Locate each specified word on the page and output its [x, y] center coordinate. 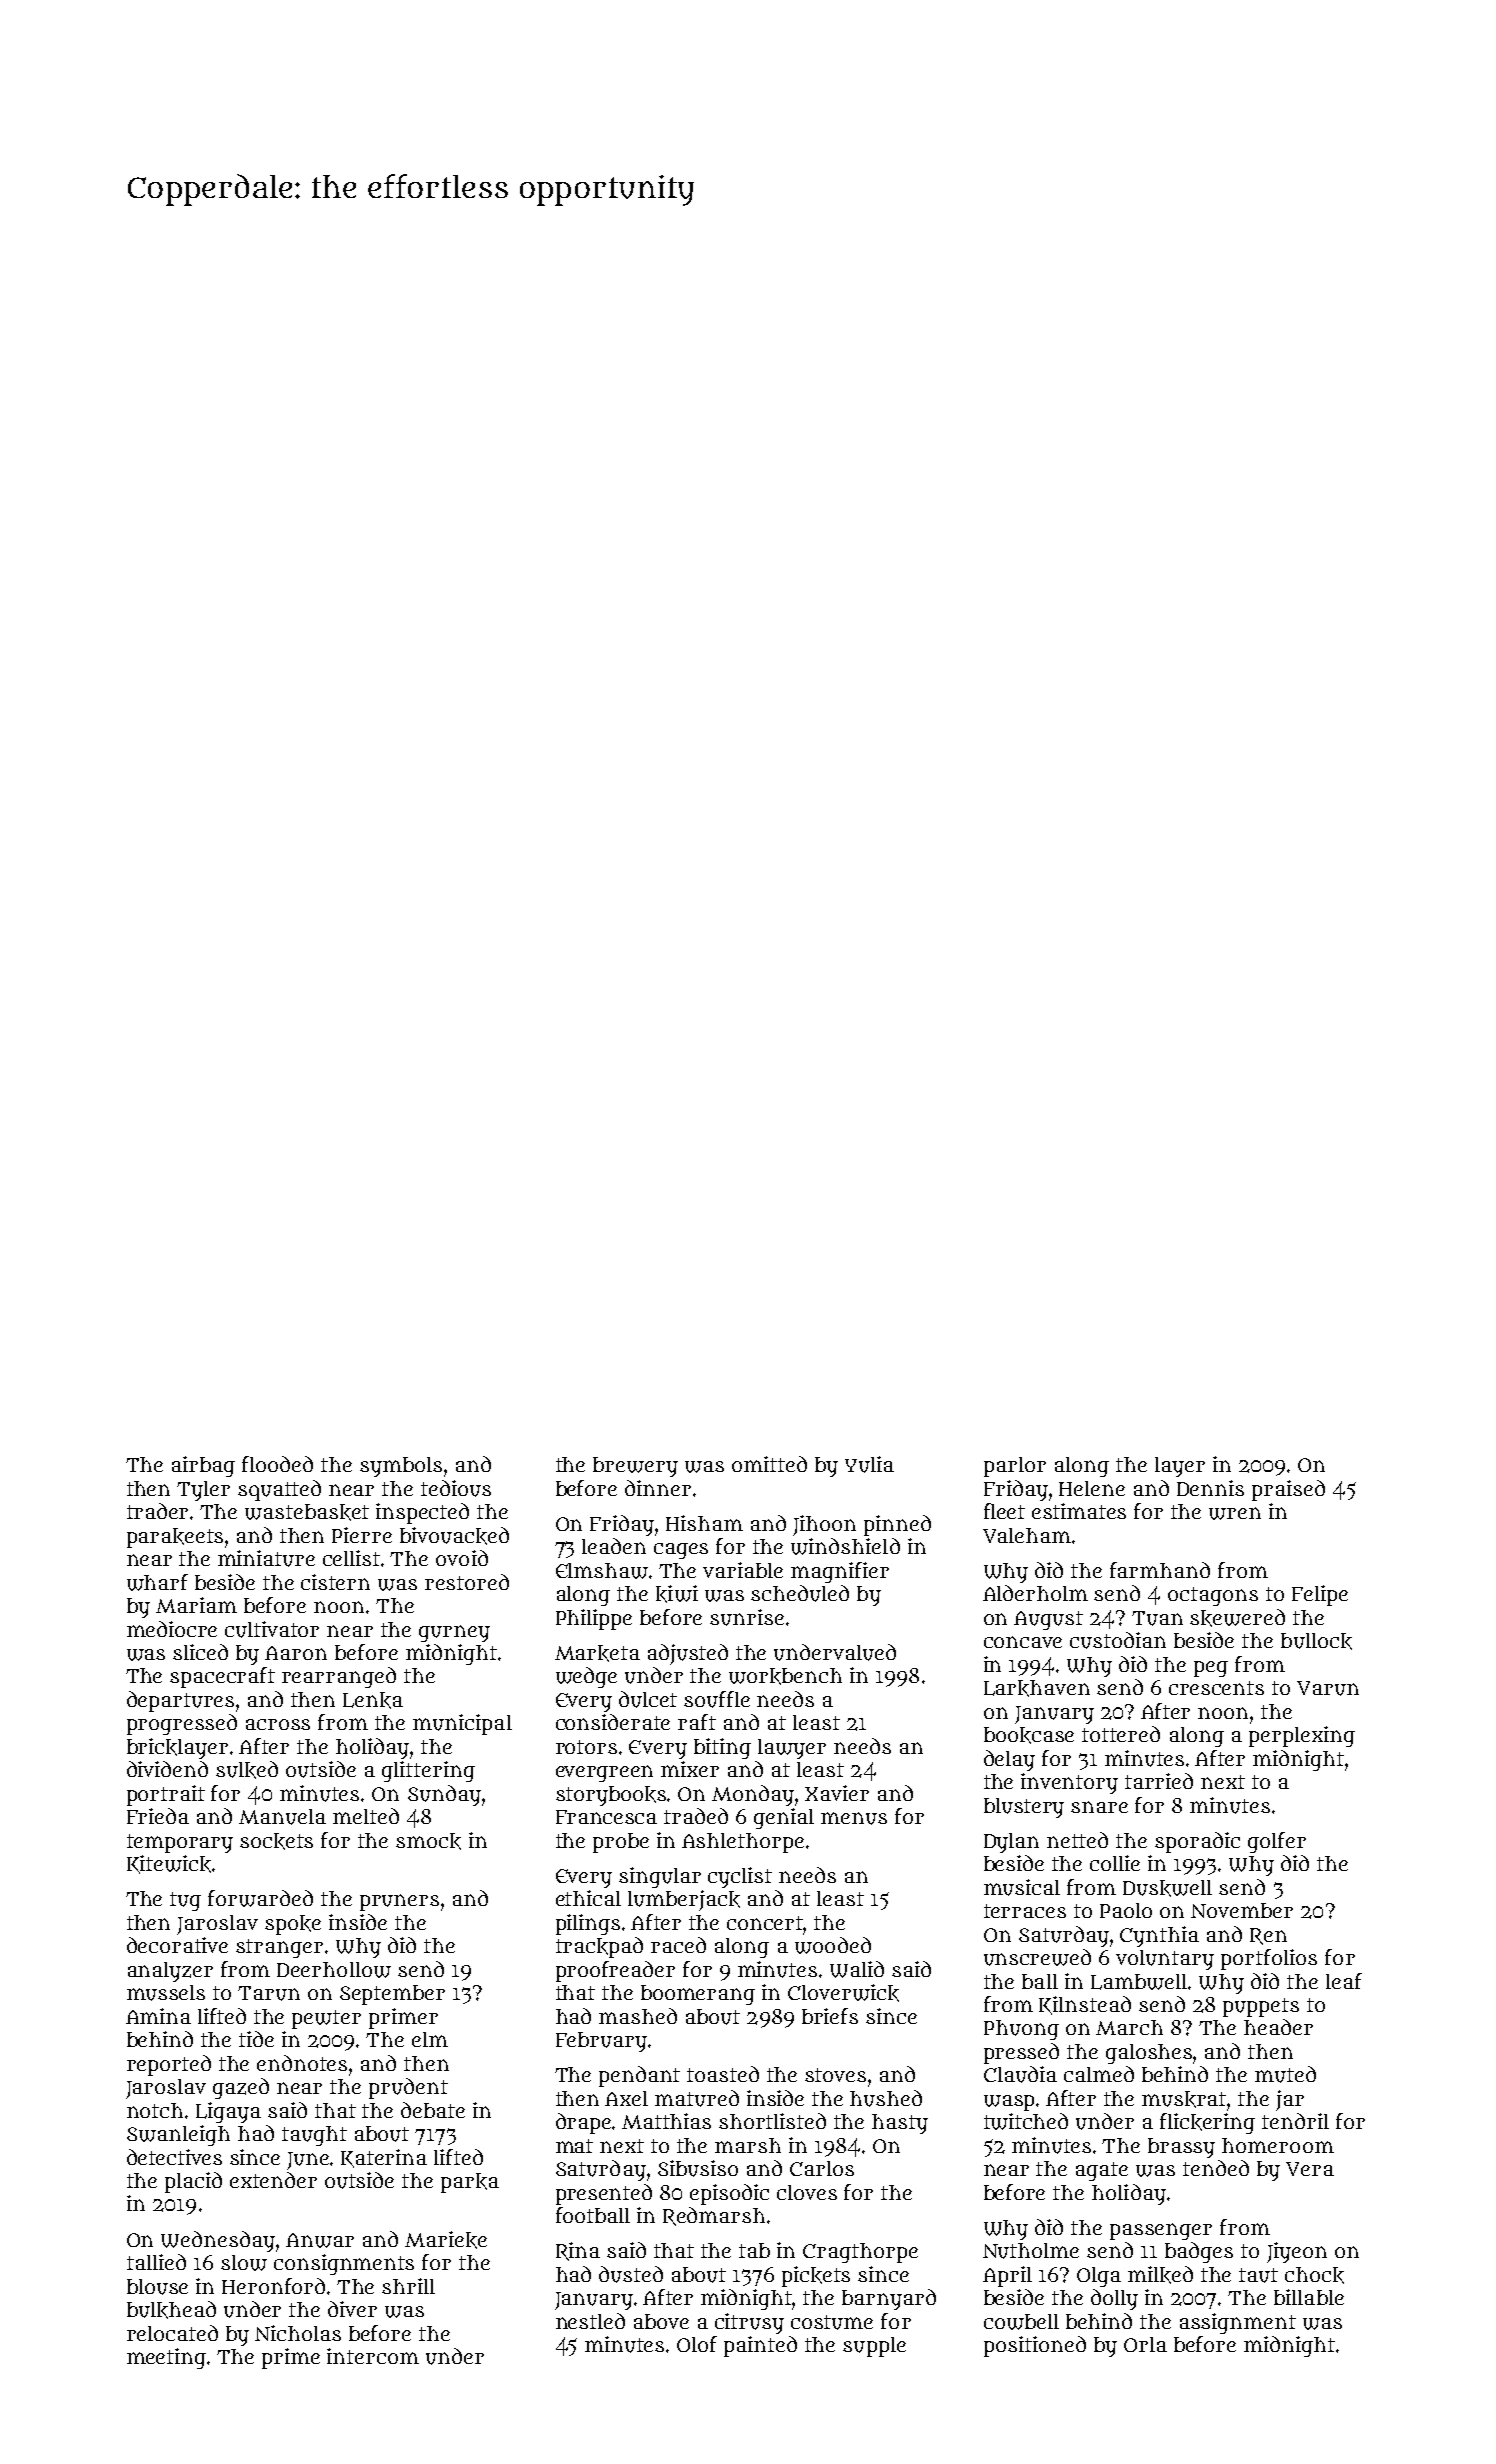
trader [157, 1511]
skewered [1237, 1618]
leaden [614, 1546]
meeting [166, 2358]
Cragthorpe [860, 2253]
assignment [1238, 2323]
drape [583, 2123]
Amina [158, 2016]
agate [1102, 2171]
